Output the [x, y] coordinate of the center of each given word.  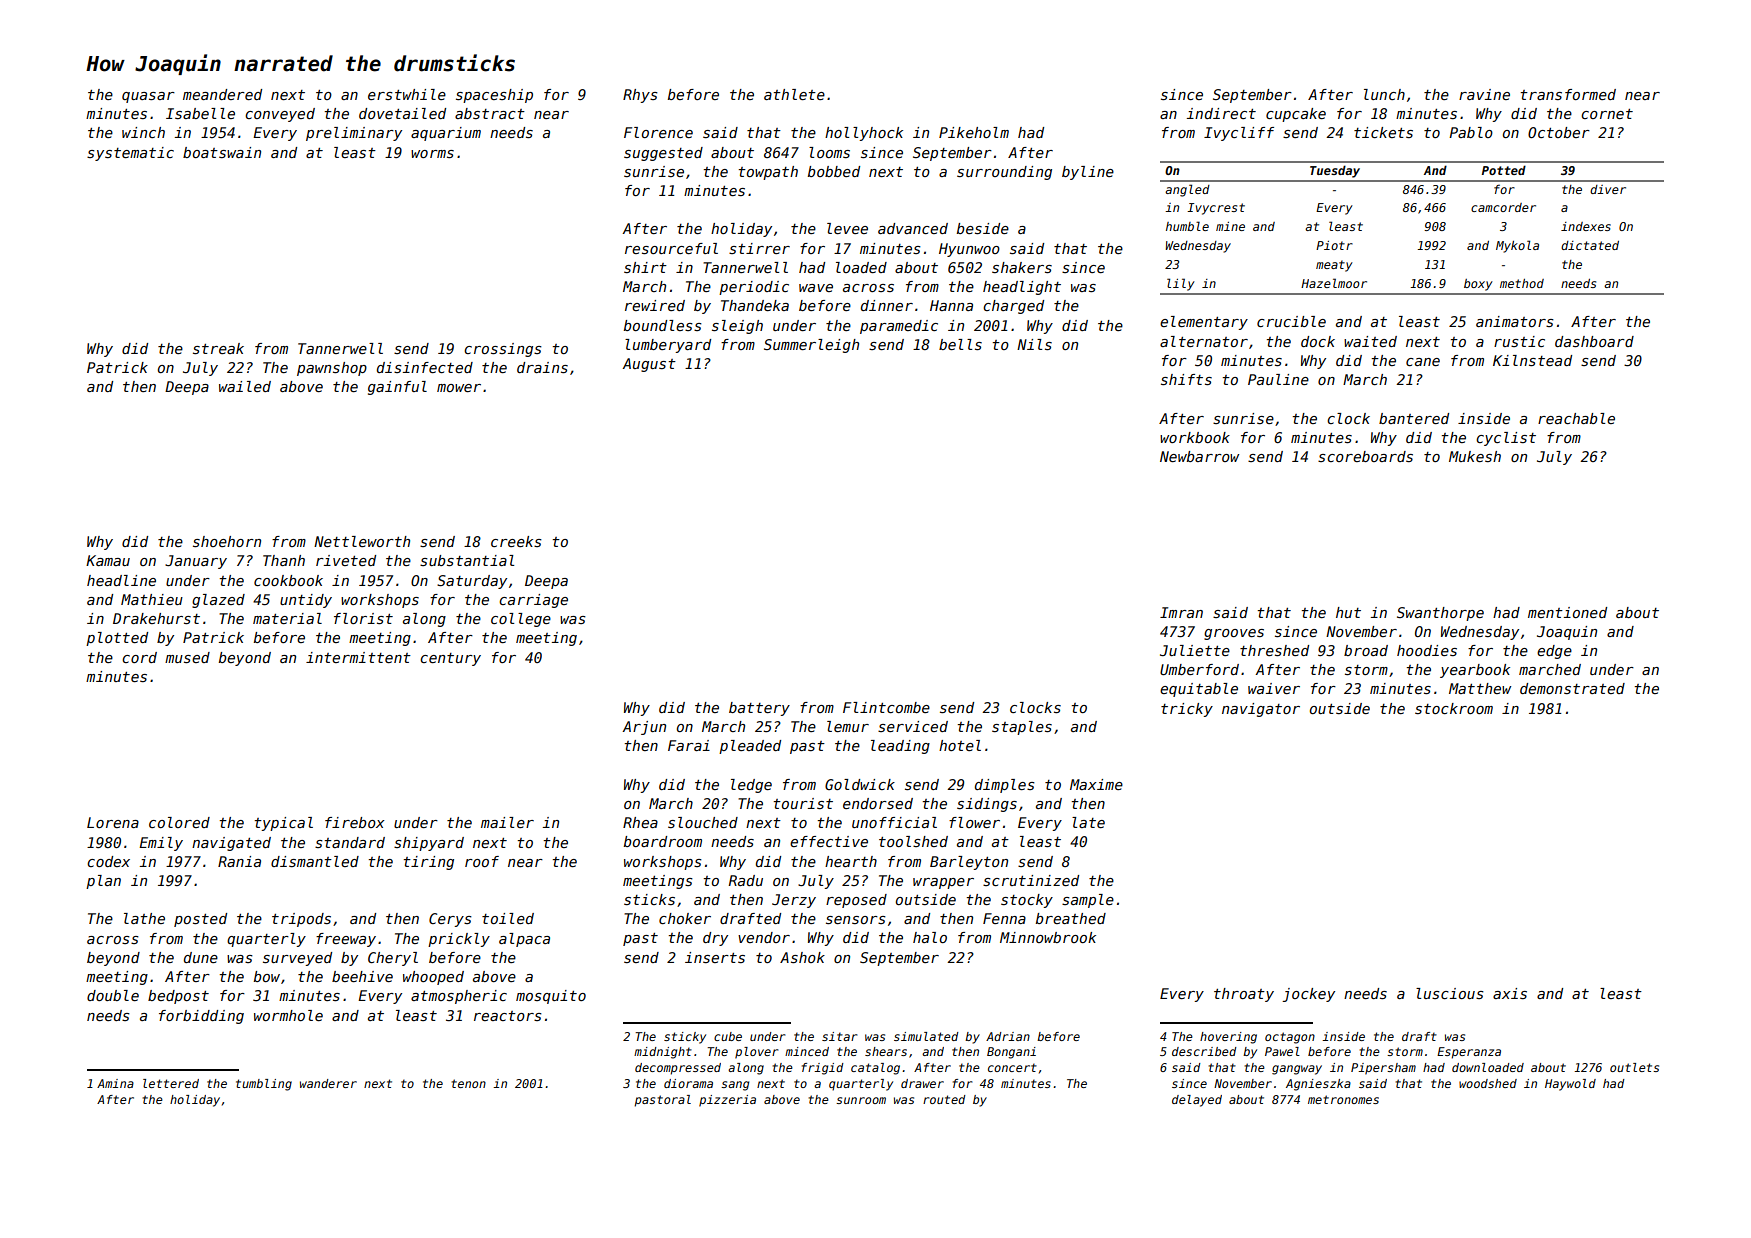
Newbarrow [1199, 456]
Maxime [1096, 784]
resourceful [671, 248]
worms [432, 154]
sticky [685, 1038]
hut [1348, 612]
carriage [533, 601]
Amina [115, 1083]
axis [1510, 993]
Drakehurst [156, 618]
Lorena [113, 822]
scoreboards [1365, 456]
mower [459, 388]
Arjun [644, 728]
